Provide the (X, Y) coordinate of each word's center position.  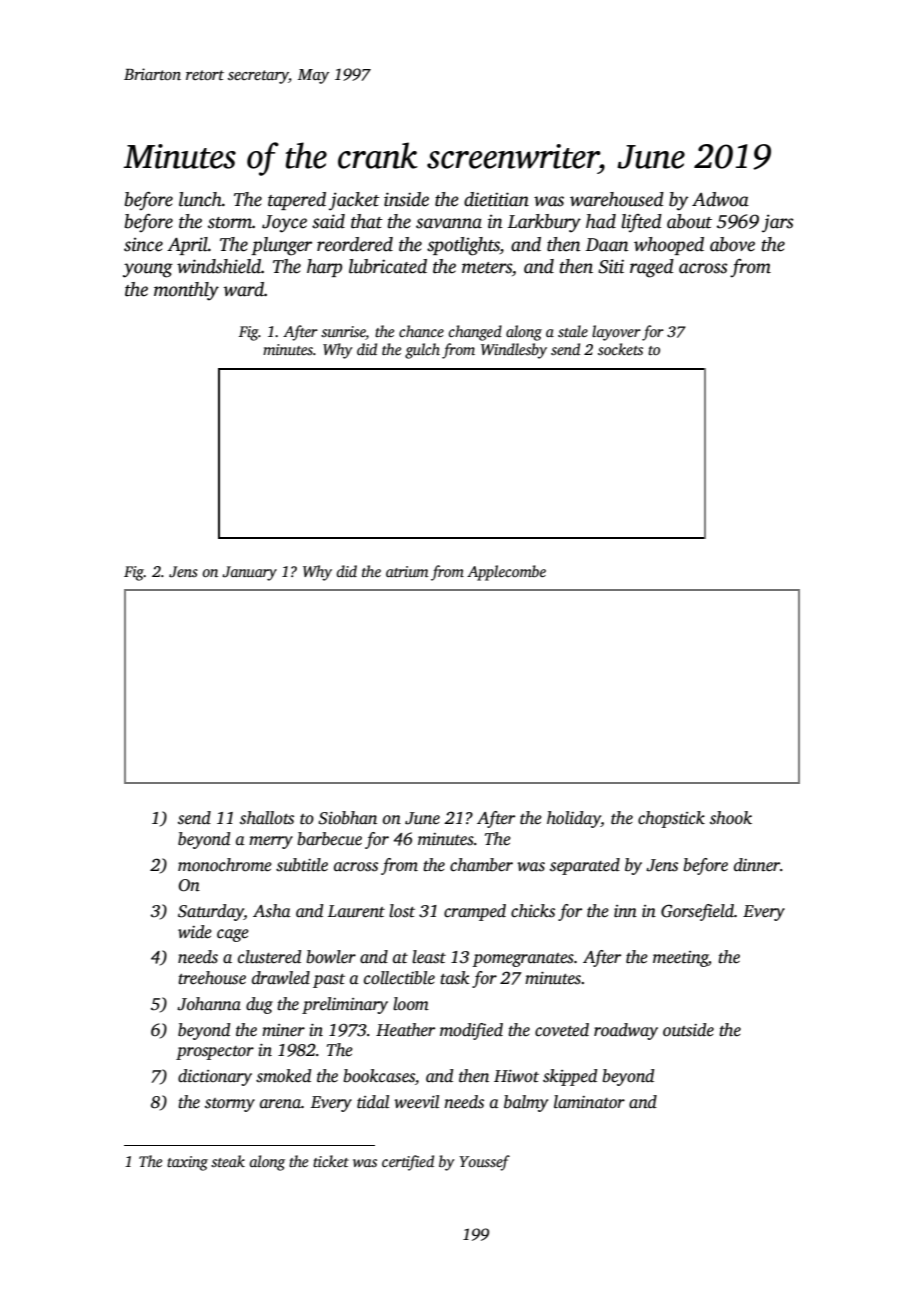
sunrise (343, 333)
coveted (562, 1030)
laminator (589, 1102)
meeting (680, 959)
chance (421, 331)
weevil (416, 1102)
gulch (422, 351)
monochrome (225, 865)
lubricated (388, 266)
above (732, 244)
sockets (620, 349)
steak (228, 1161)
